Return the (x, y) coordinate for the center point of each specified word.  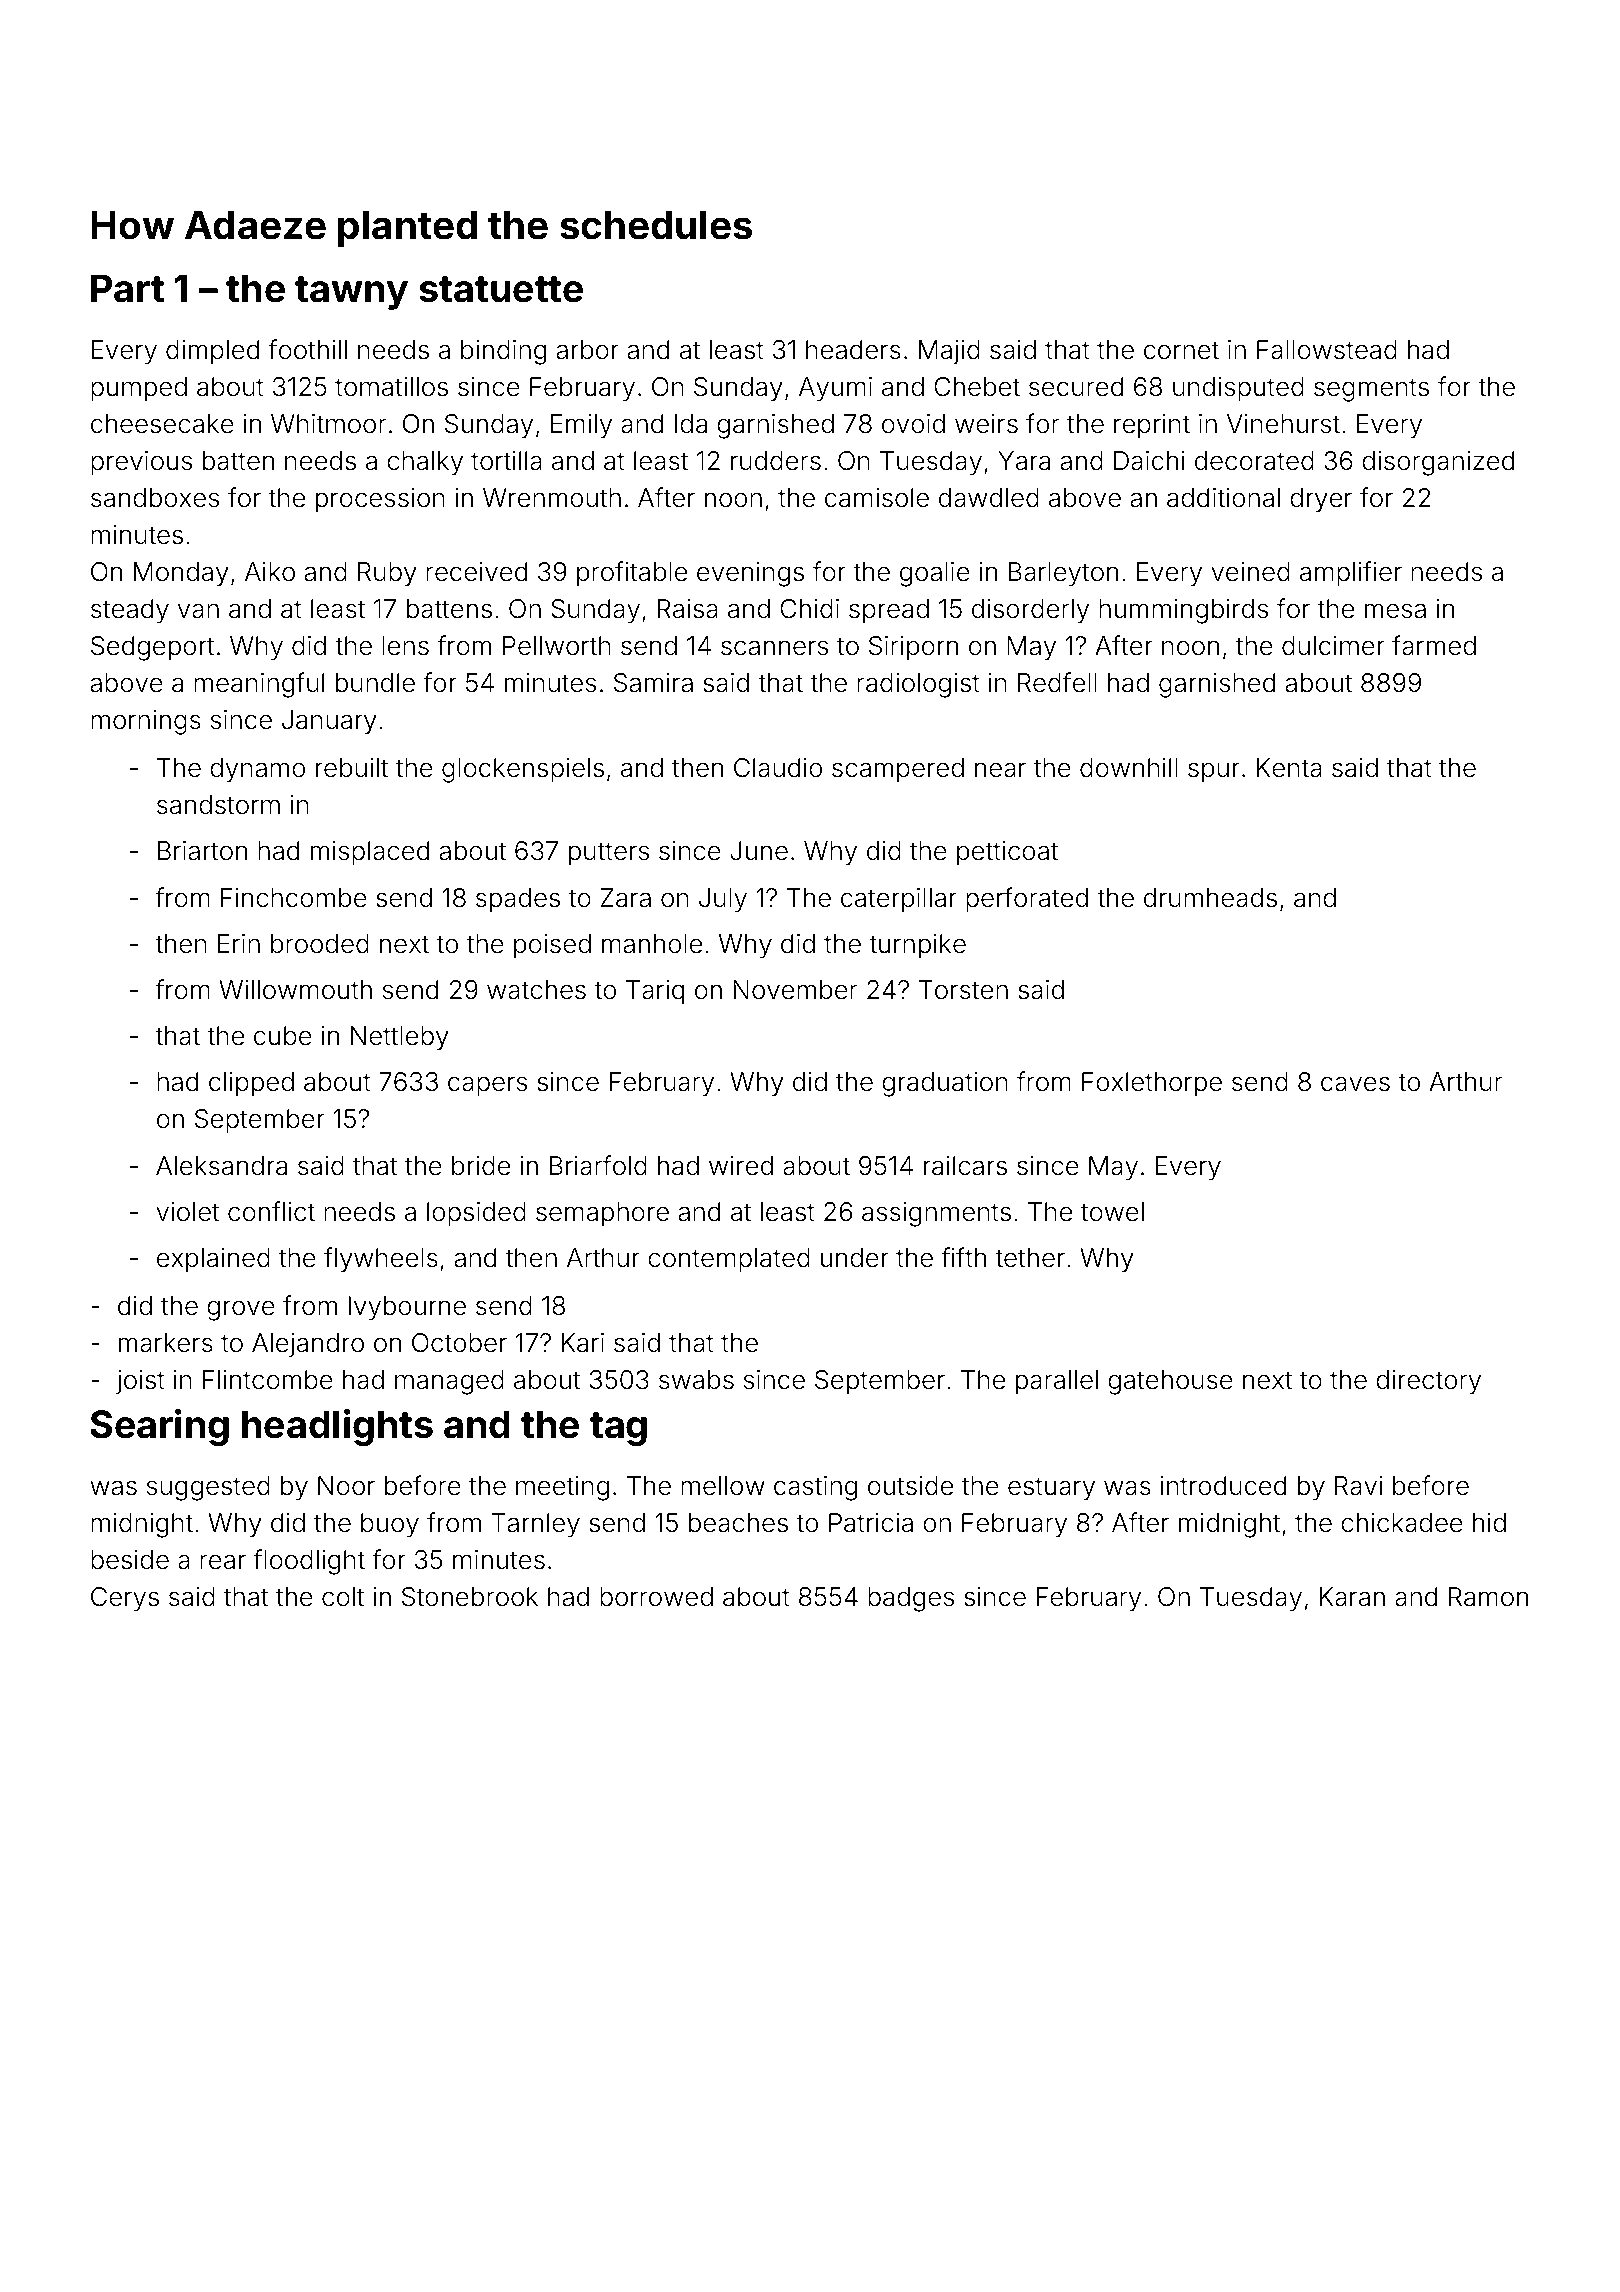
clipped (251, 1084)
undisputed (1238, 389)
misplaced (370, 853)
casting (815, 1488)
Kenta (1289, 768)
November (795, 990)
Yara (1024, 461)
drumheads (1210, 898)
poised (552, 946)
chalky (425, 463)
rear (223, 1562)
